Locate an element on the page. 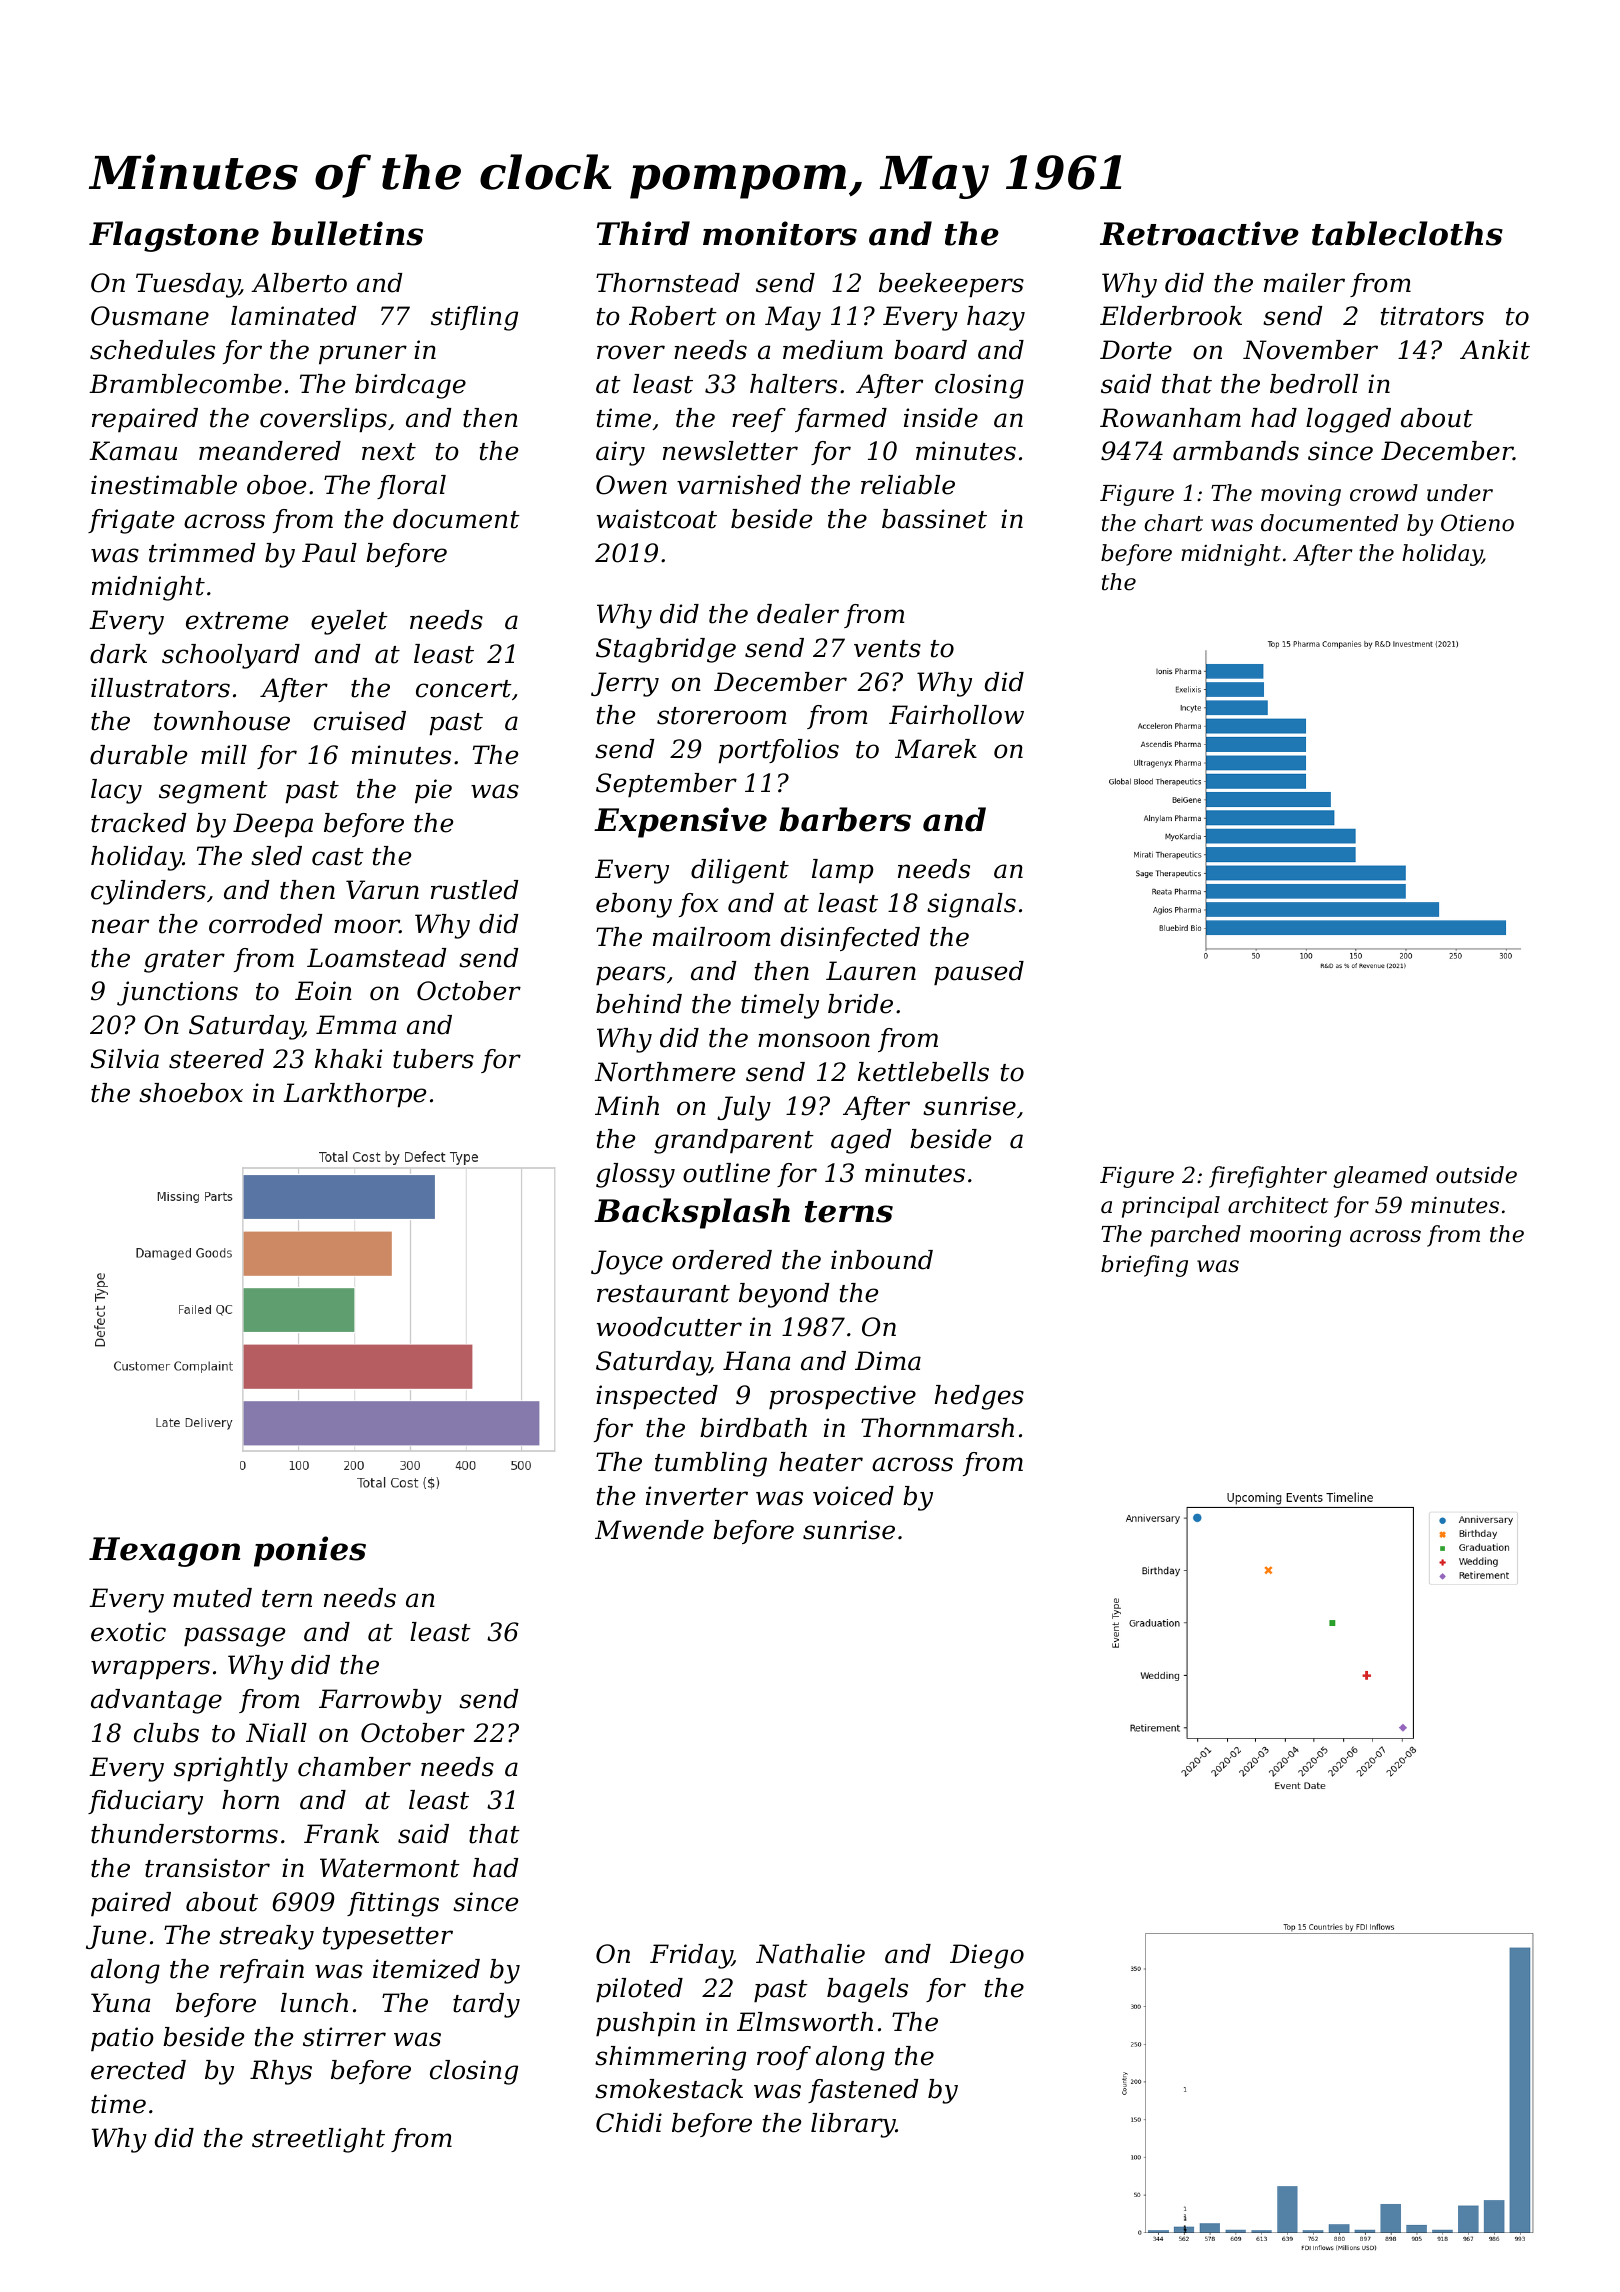 This document has height=2292, width=1620. trimmed is located at coordinates (202, 553).
